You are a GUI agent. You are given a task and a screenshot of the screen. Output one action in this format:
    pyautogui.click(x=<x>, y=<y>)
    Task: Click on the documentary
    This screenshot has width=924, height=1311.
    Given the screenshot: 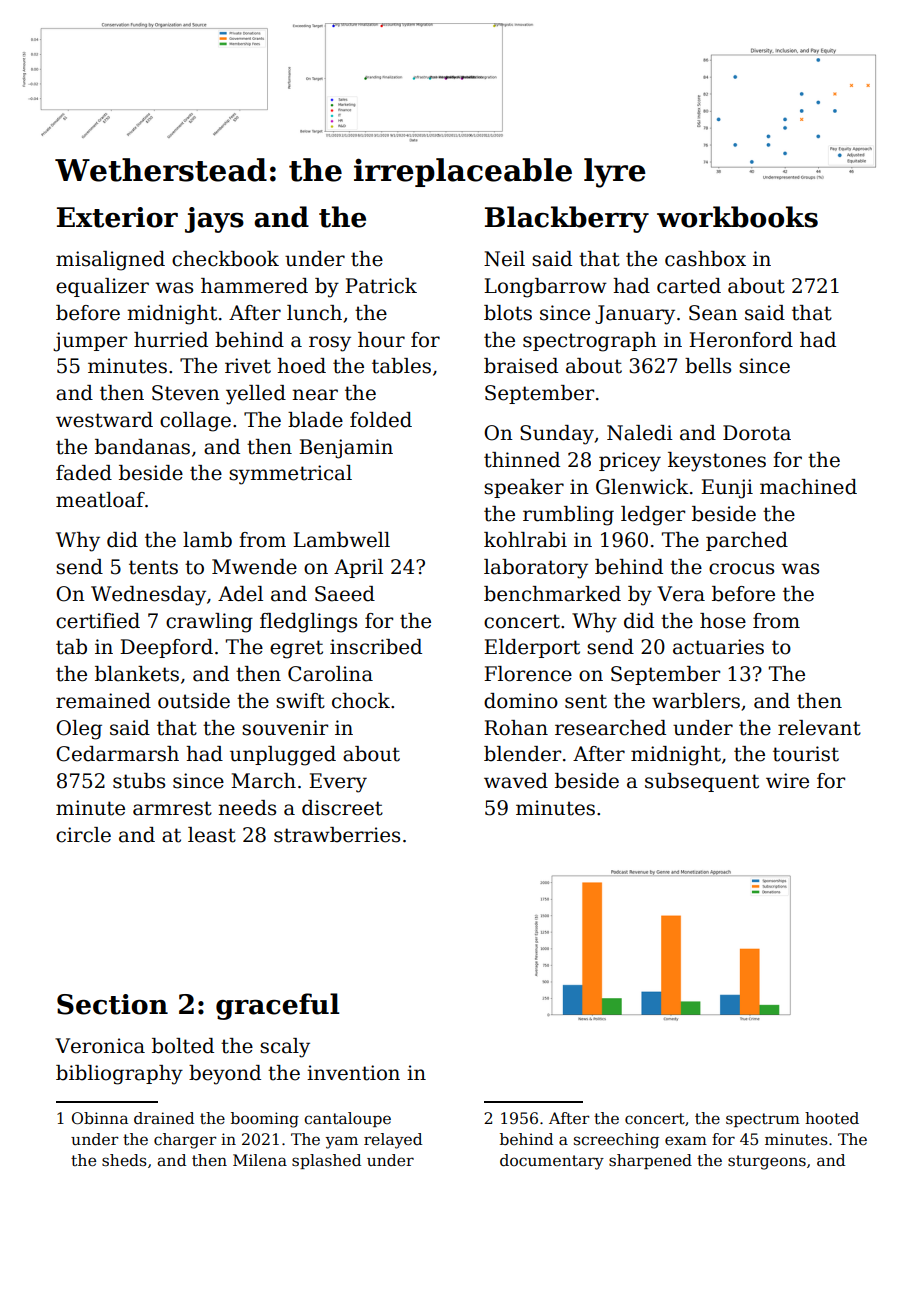 What is the action you would take?
    pyautogui.click(x=552, y=1162)
